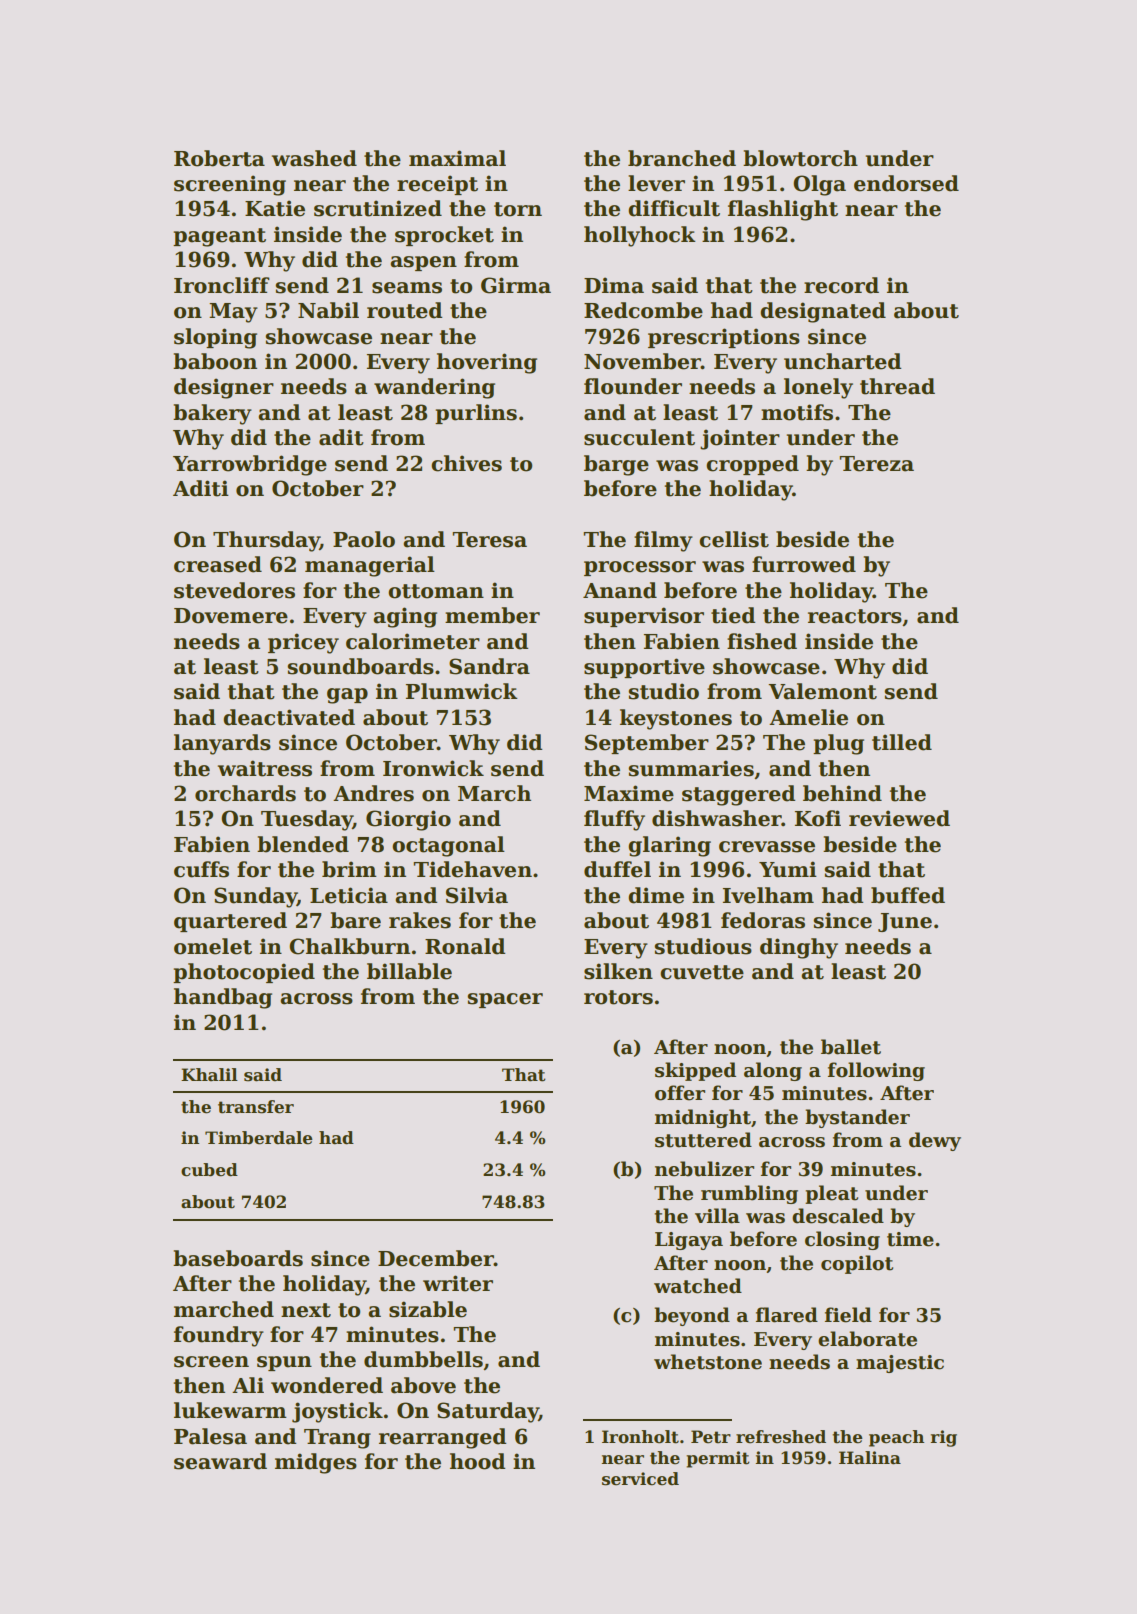 This page has height=1614, width=1137. Describe the element at coordinates (489, 666) in the page. I see `Sandra` at that location.
